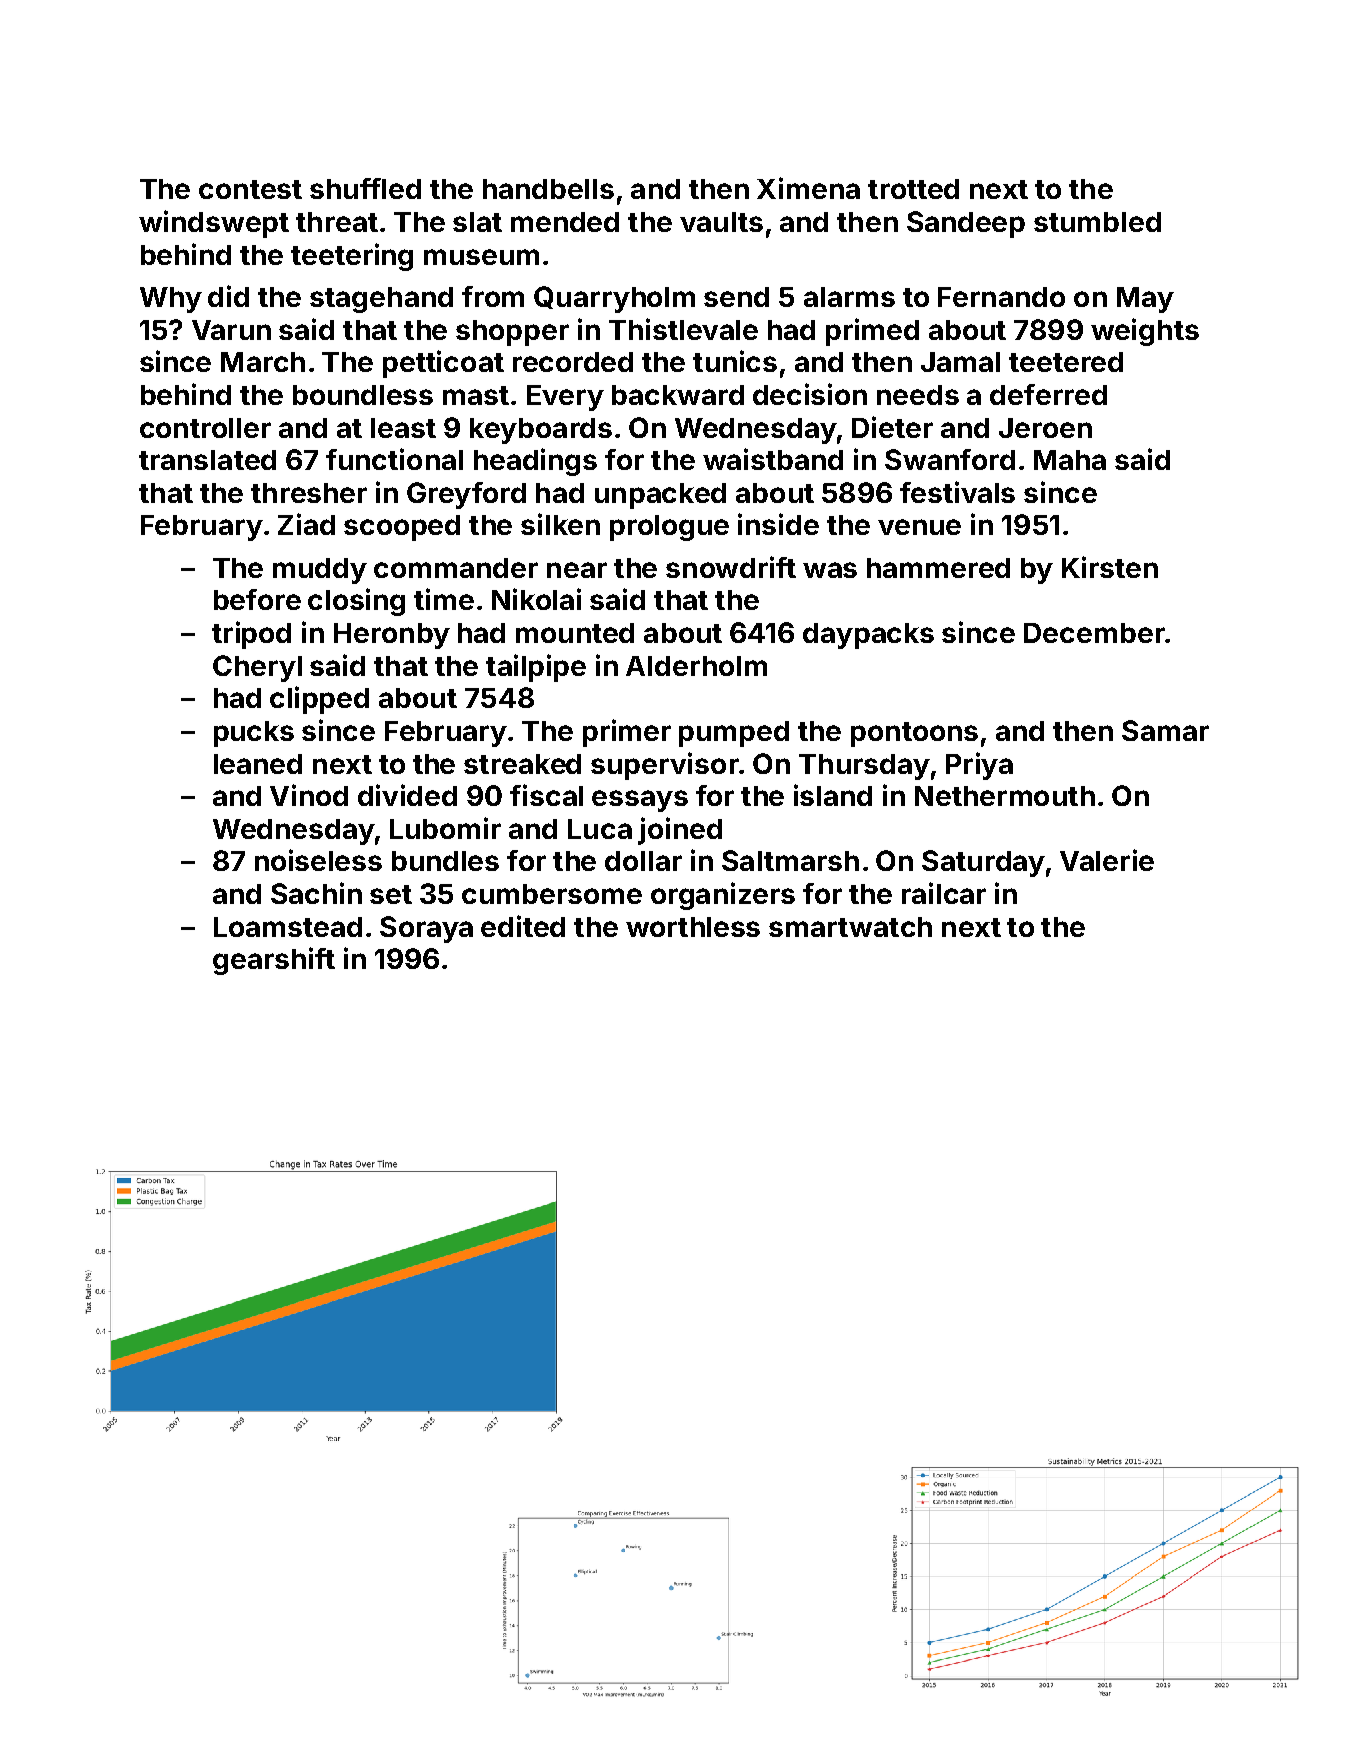 Image resolution: width=1350 pixels, height=1747 pixels. What do you see at coordinates (274, 961) in the document?
I see `gearshift` at bounding box center [274, 961].
